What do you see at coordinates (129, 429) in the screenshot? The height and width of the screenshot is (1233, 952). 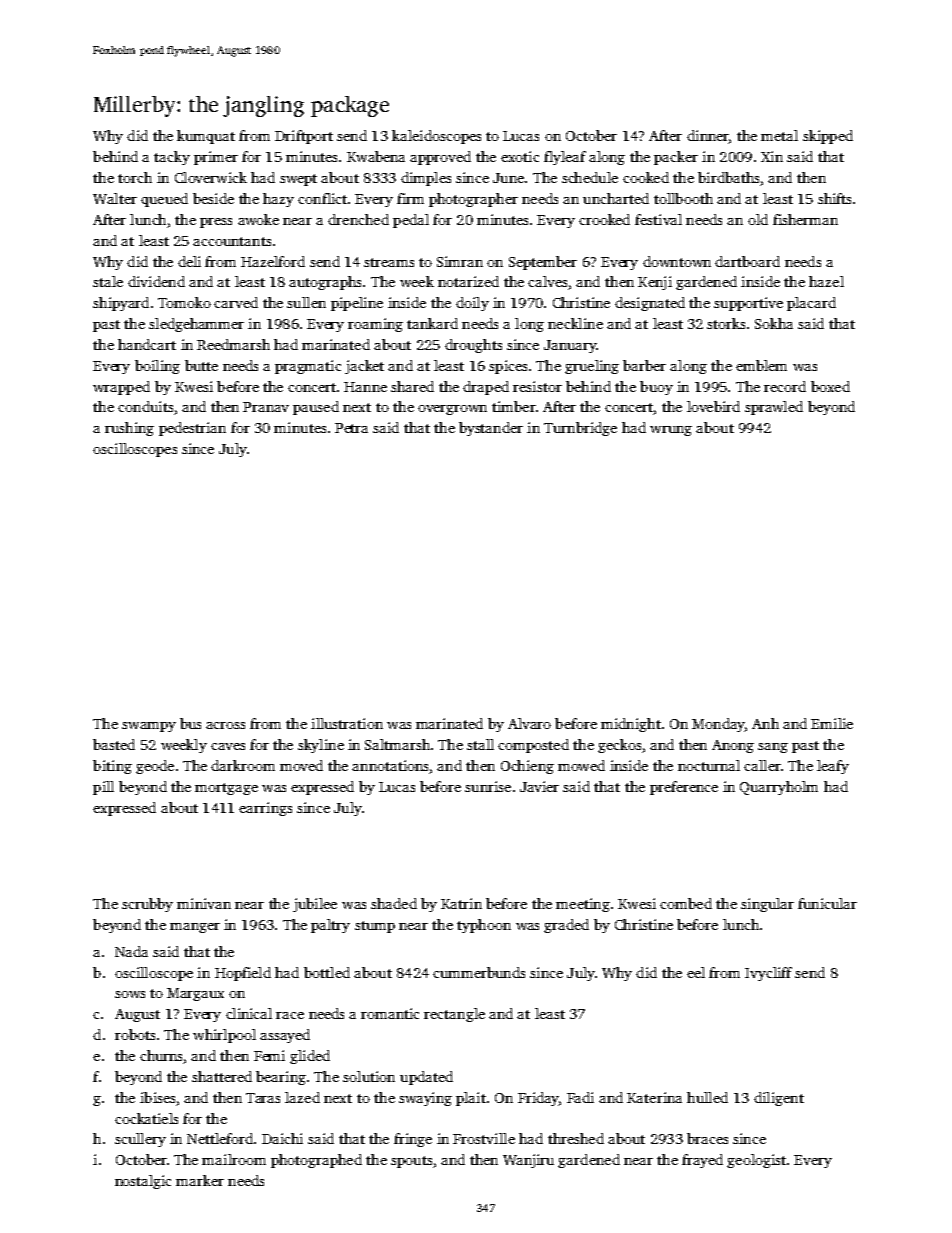 I see `rushing` at bounding box center [129, 429].
